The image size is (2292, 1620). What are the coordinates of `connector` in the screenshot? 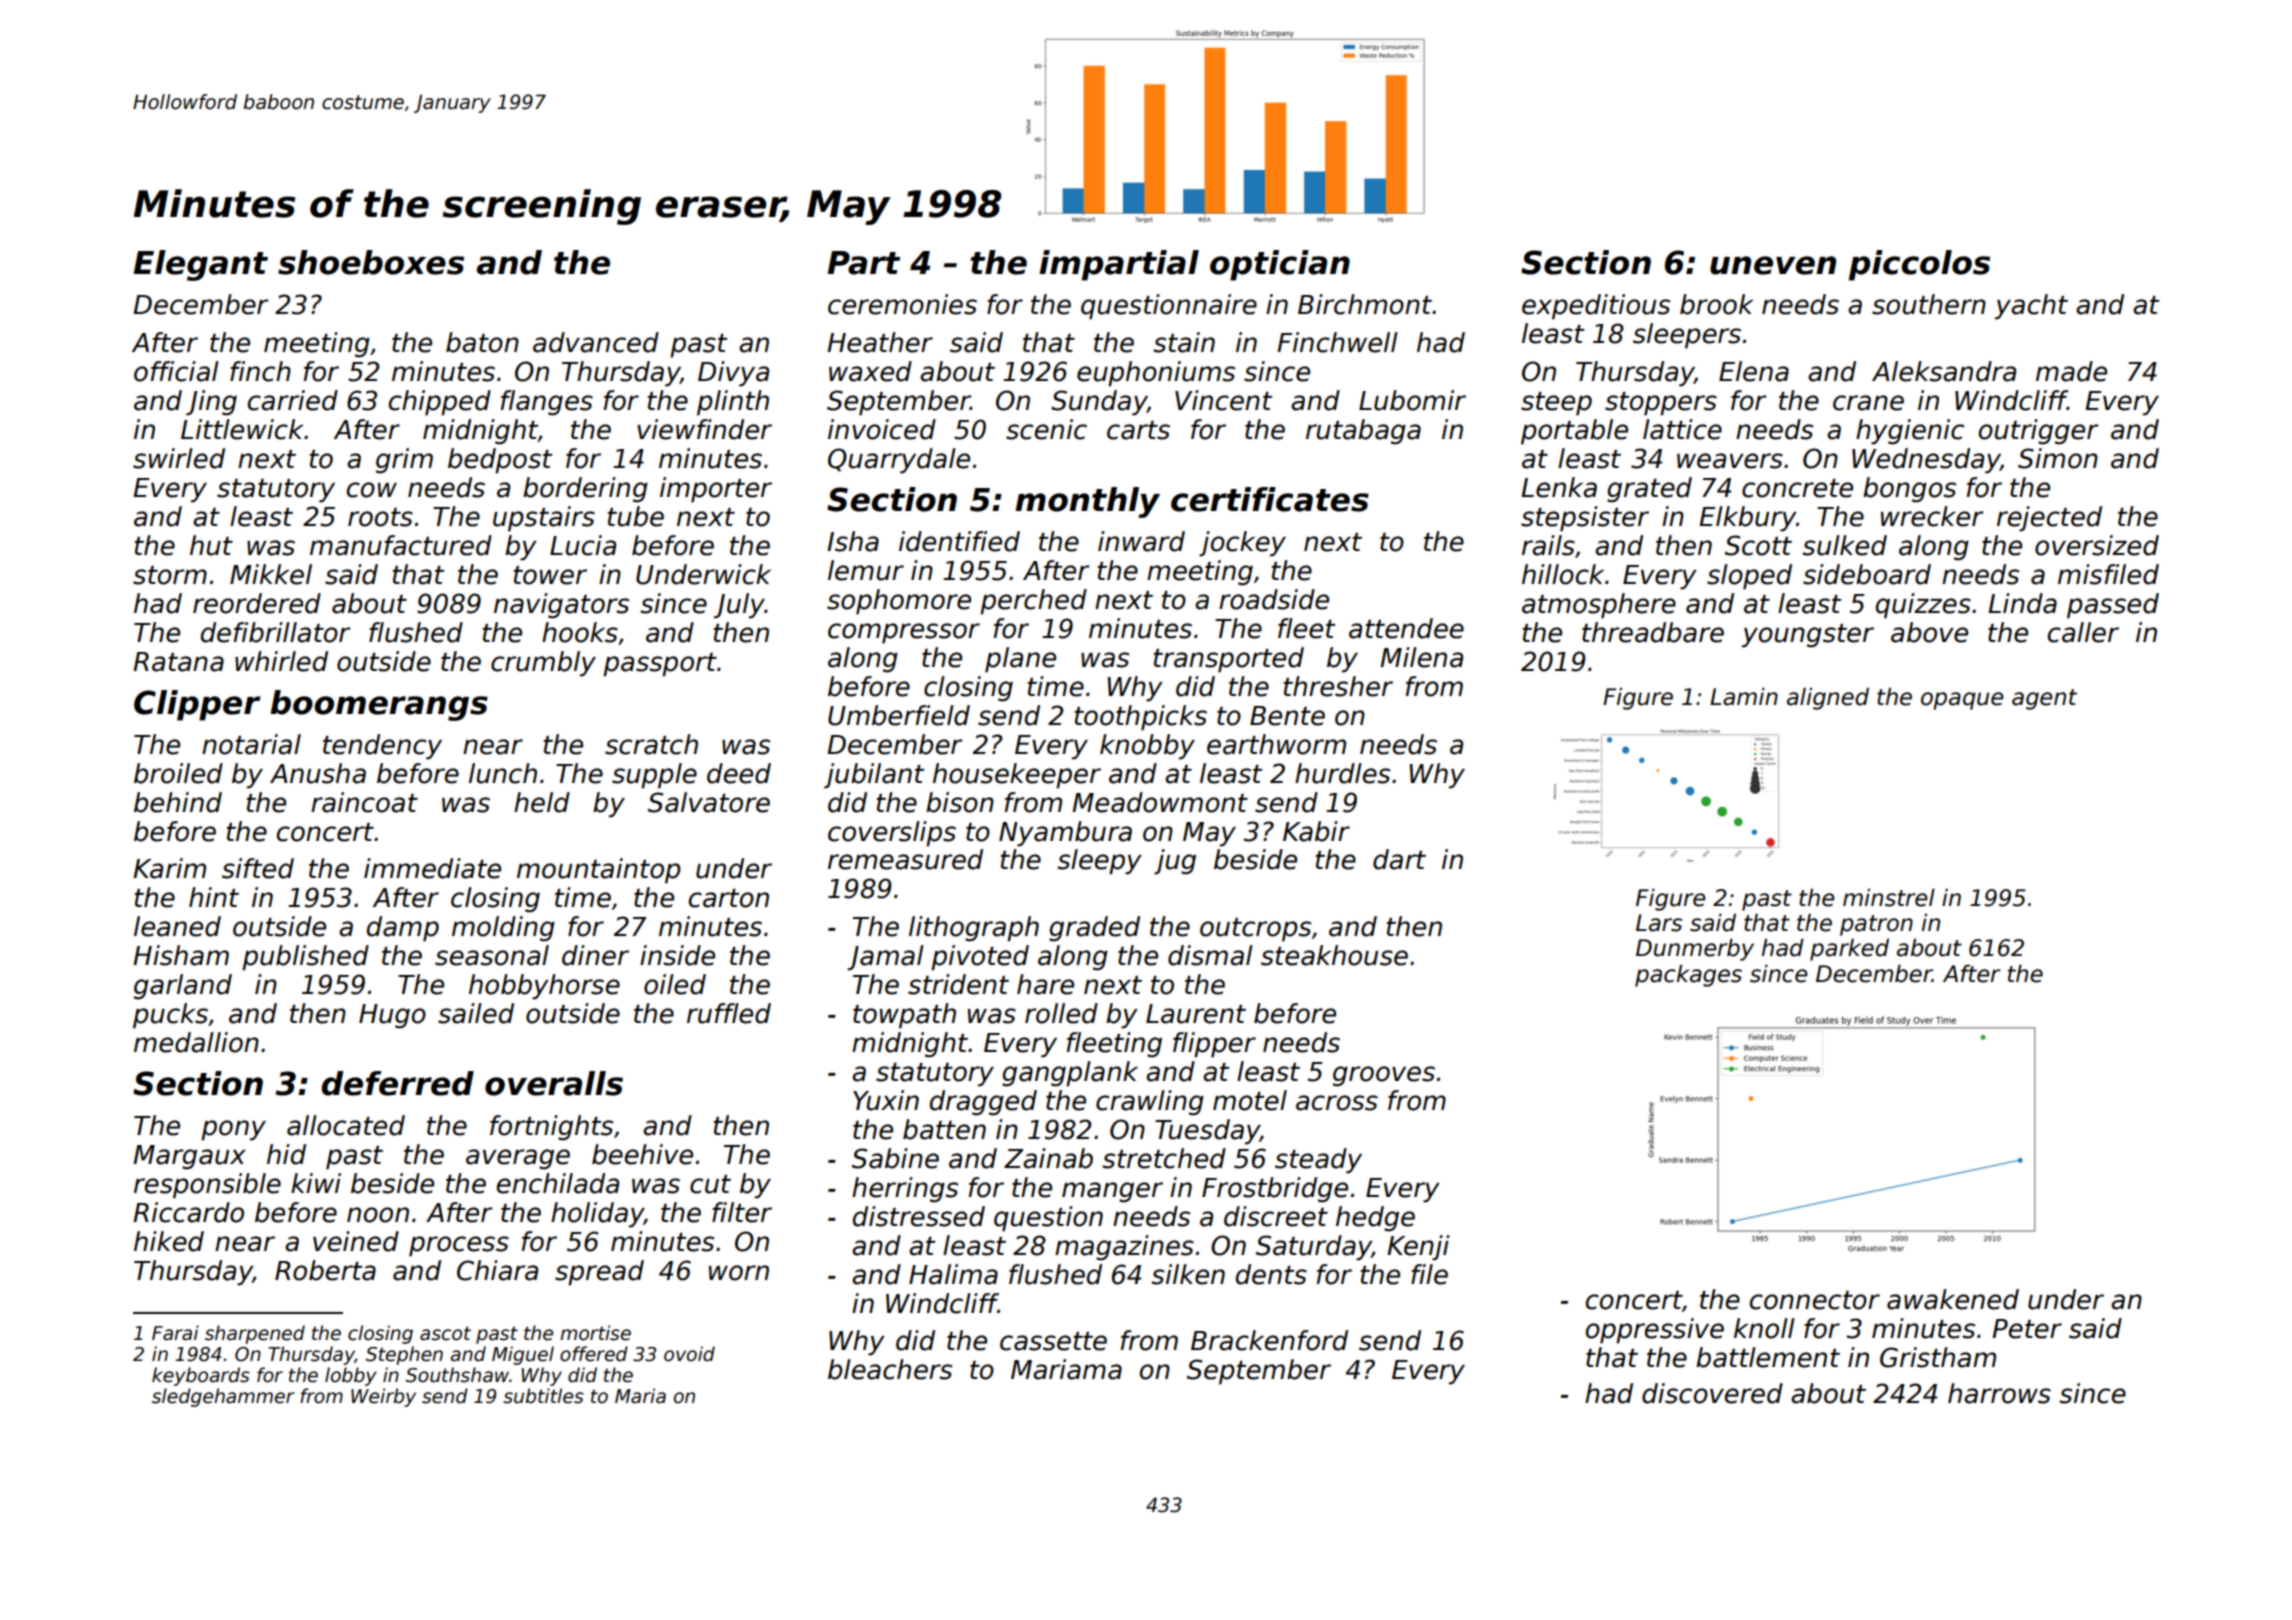 It's located at (1815, 1300).
